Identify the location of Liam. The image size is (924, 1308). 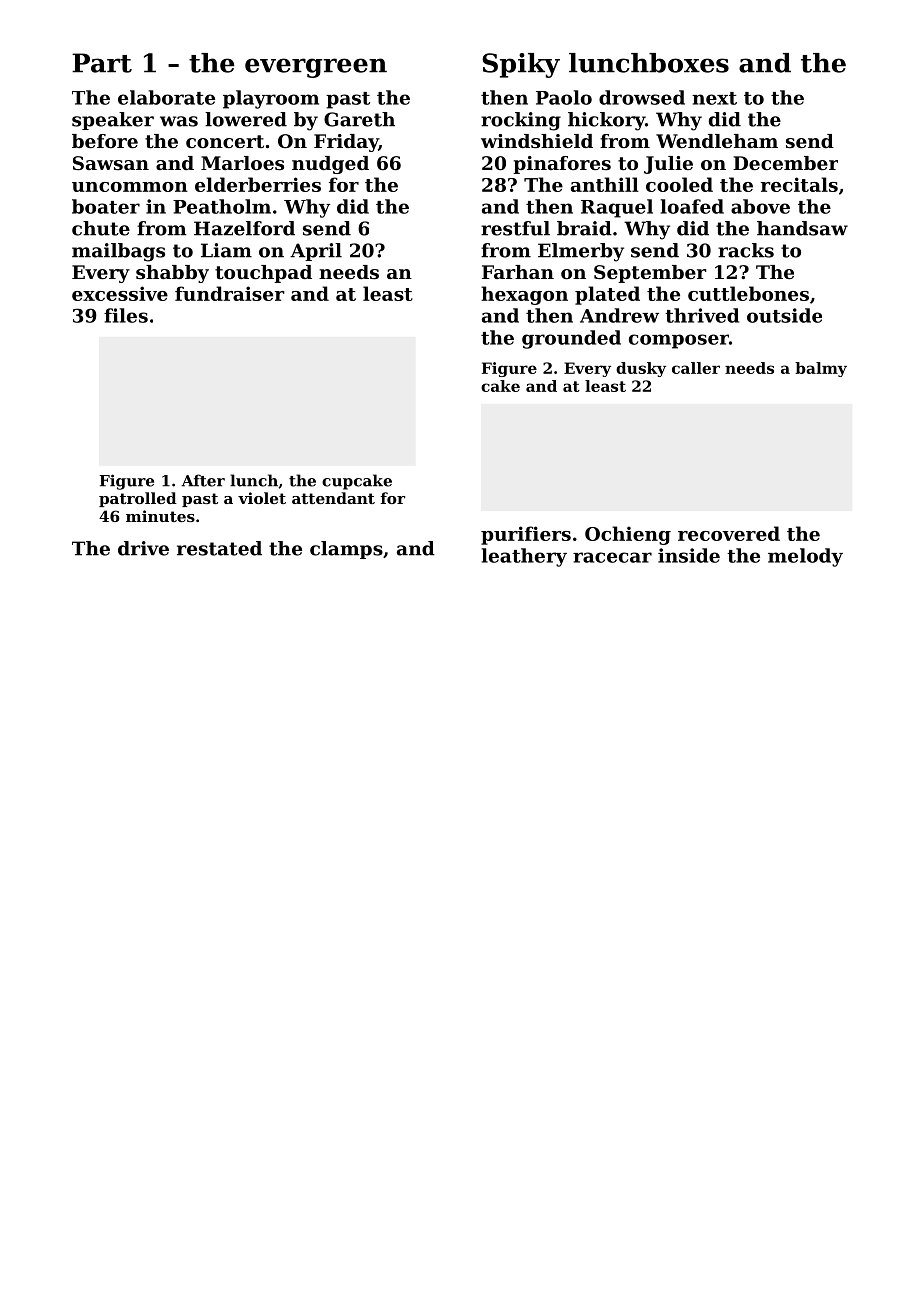
(226, 250).
